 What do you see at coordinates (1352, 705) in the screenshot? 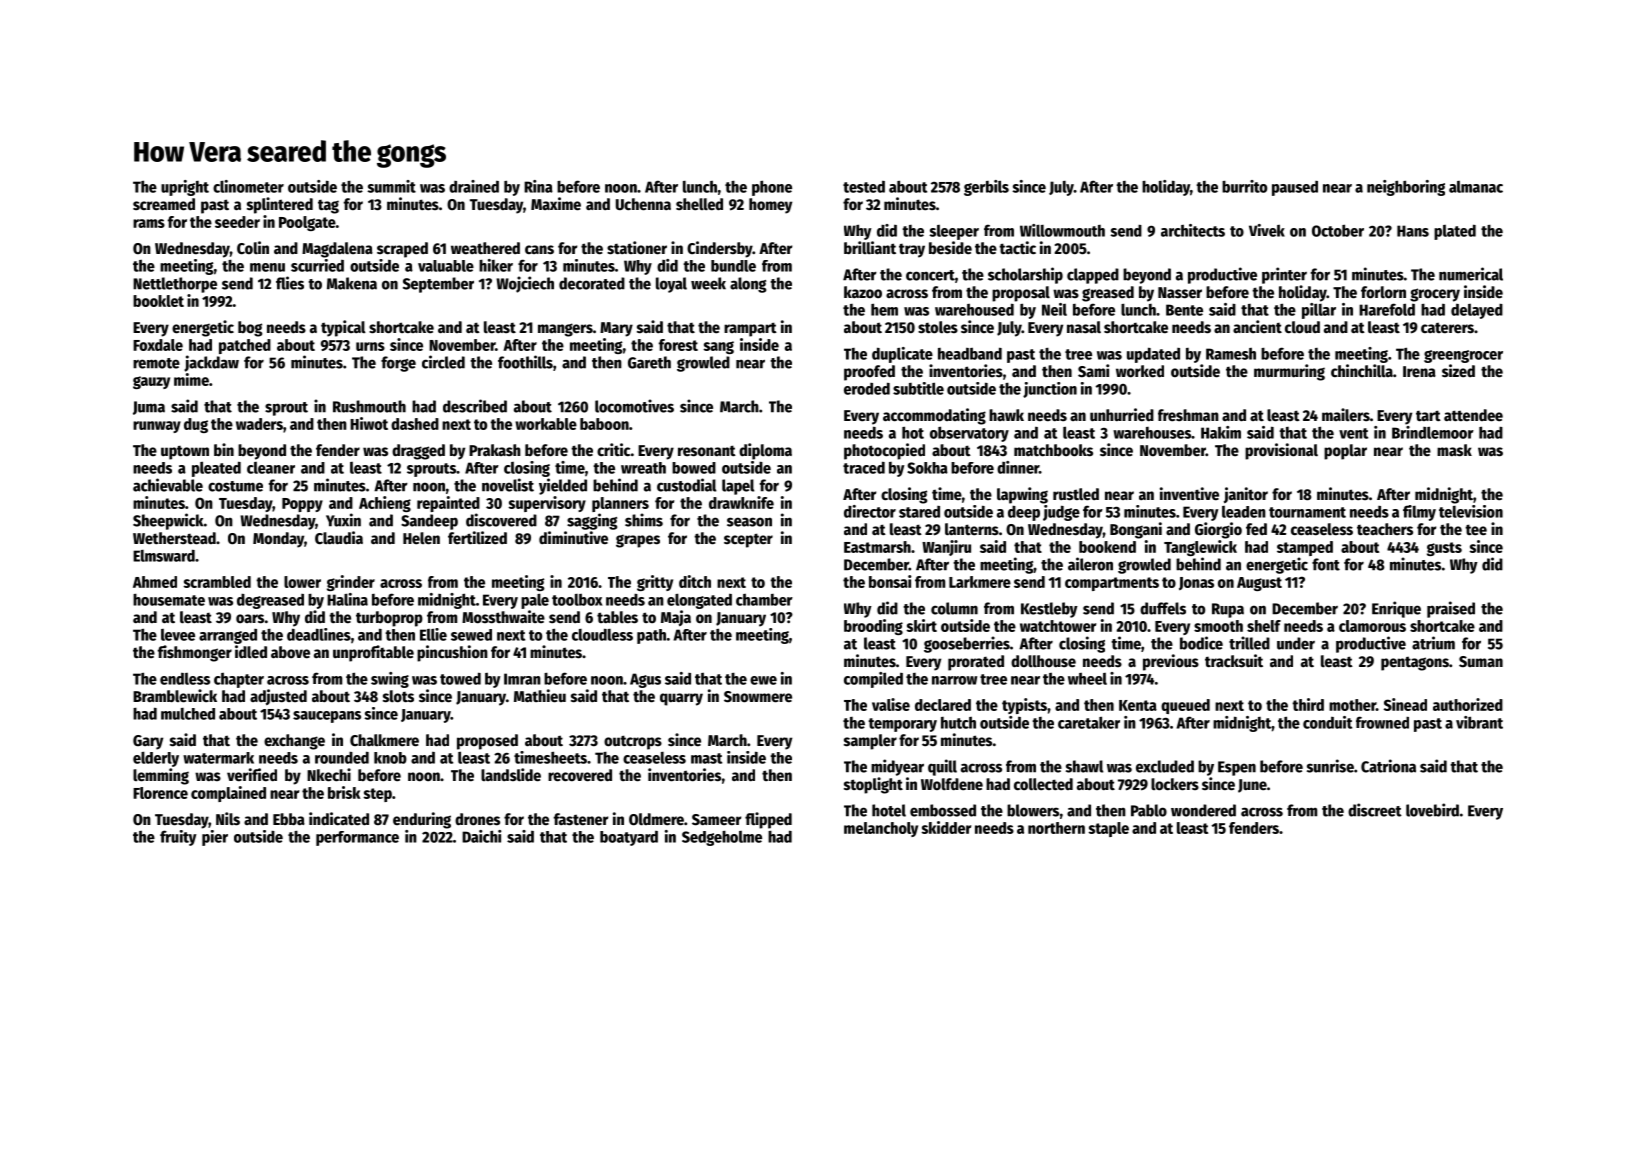
I see `mother` at bounding box center [1352, 705].
